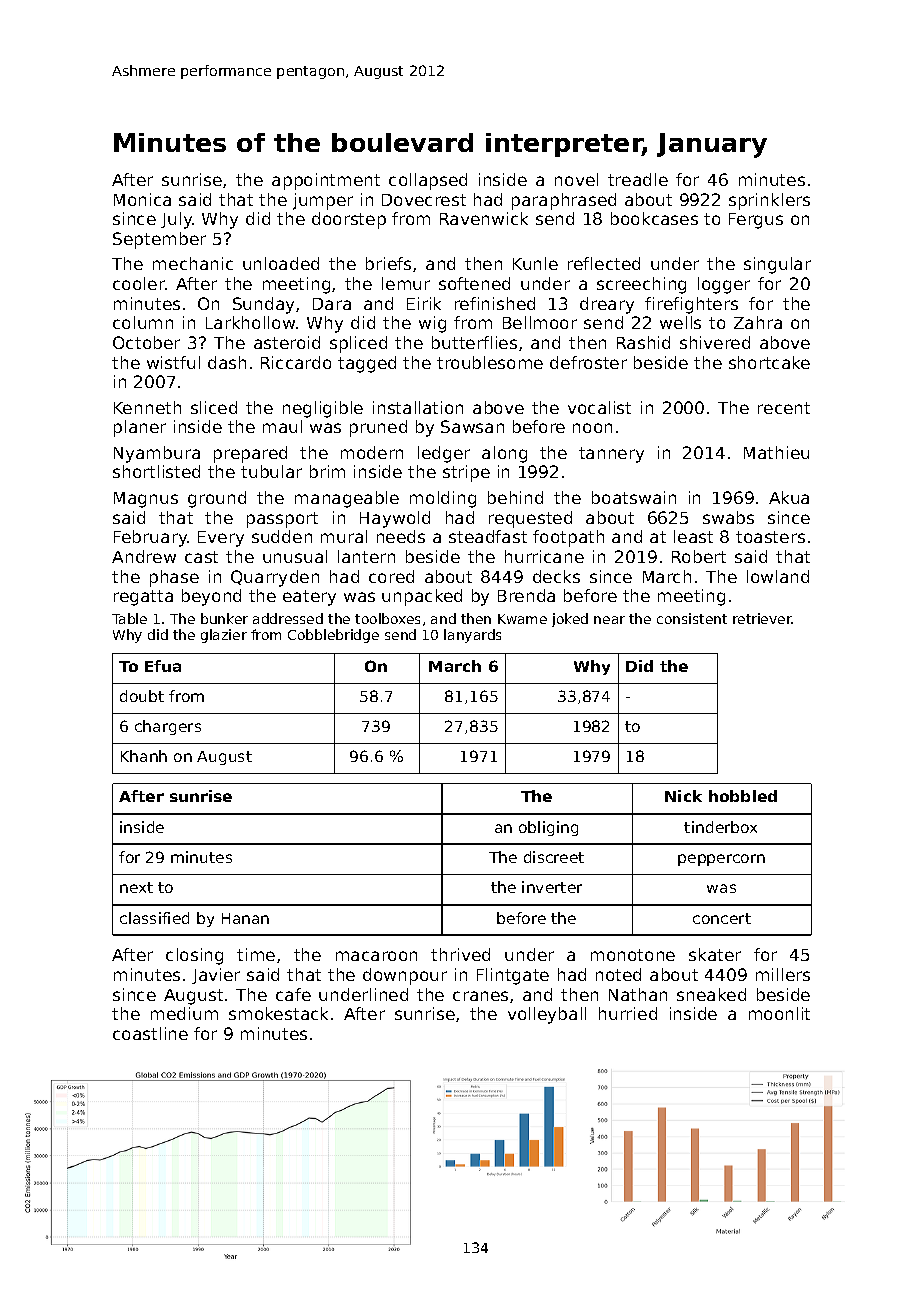 This page has width=924, height=1311. Describe the element at coordinates (699, 556) in the page. I see `Robert` at that location.
